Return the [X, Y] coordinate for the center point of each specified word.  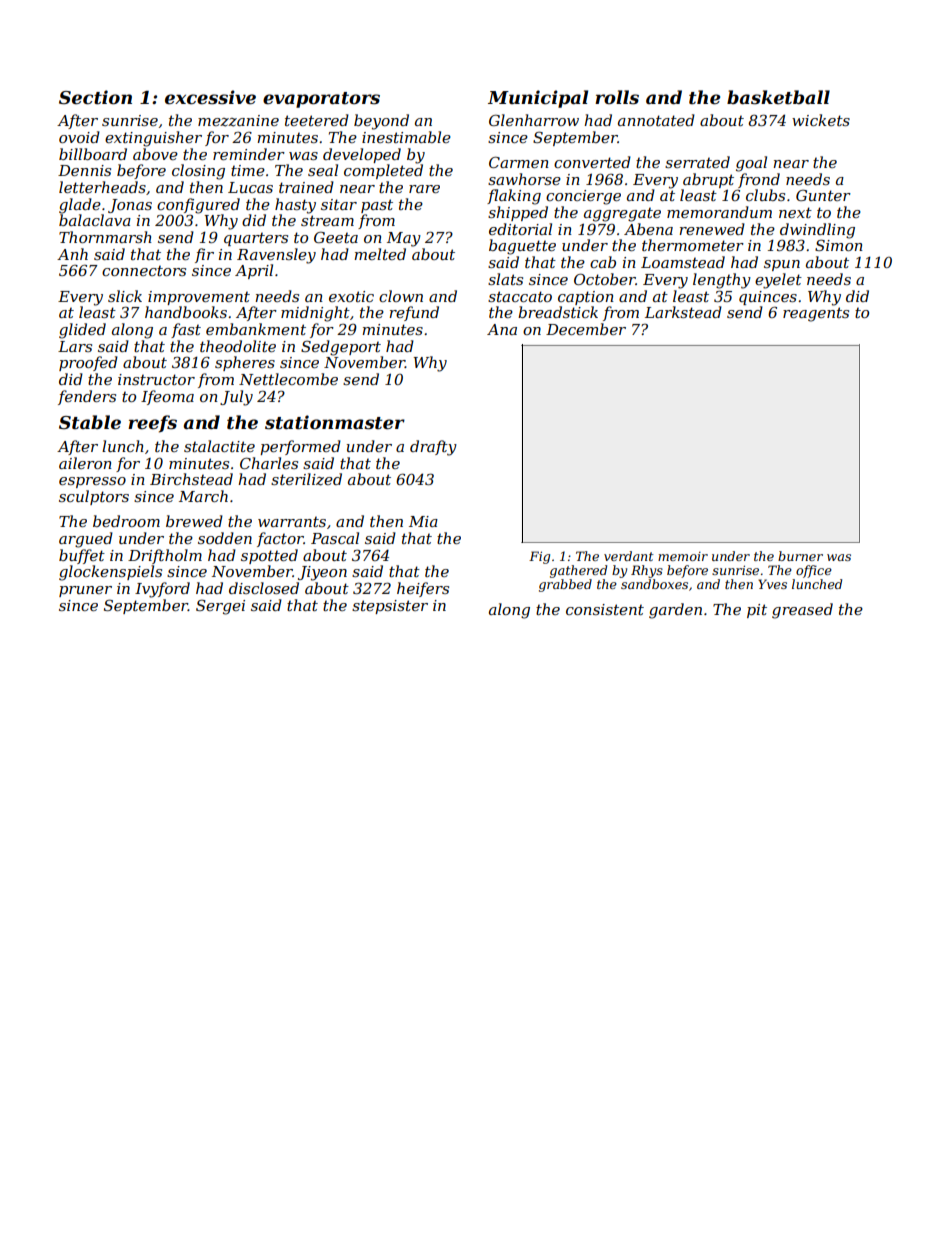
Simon [839, 245]
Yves [772, 584]
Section [95, 97]
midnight [315, 314]
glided [82, 331]
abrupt [708, 180]
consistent [605, 609]
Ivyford [162, 590]
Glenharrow [534, 120]
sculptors [94, 497]
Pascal [335, 538]
